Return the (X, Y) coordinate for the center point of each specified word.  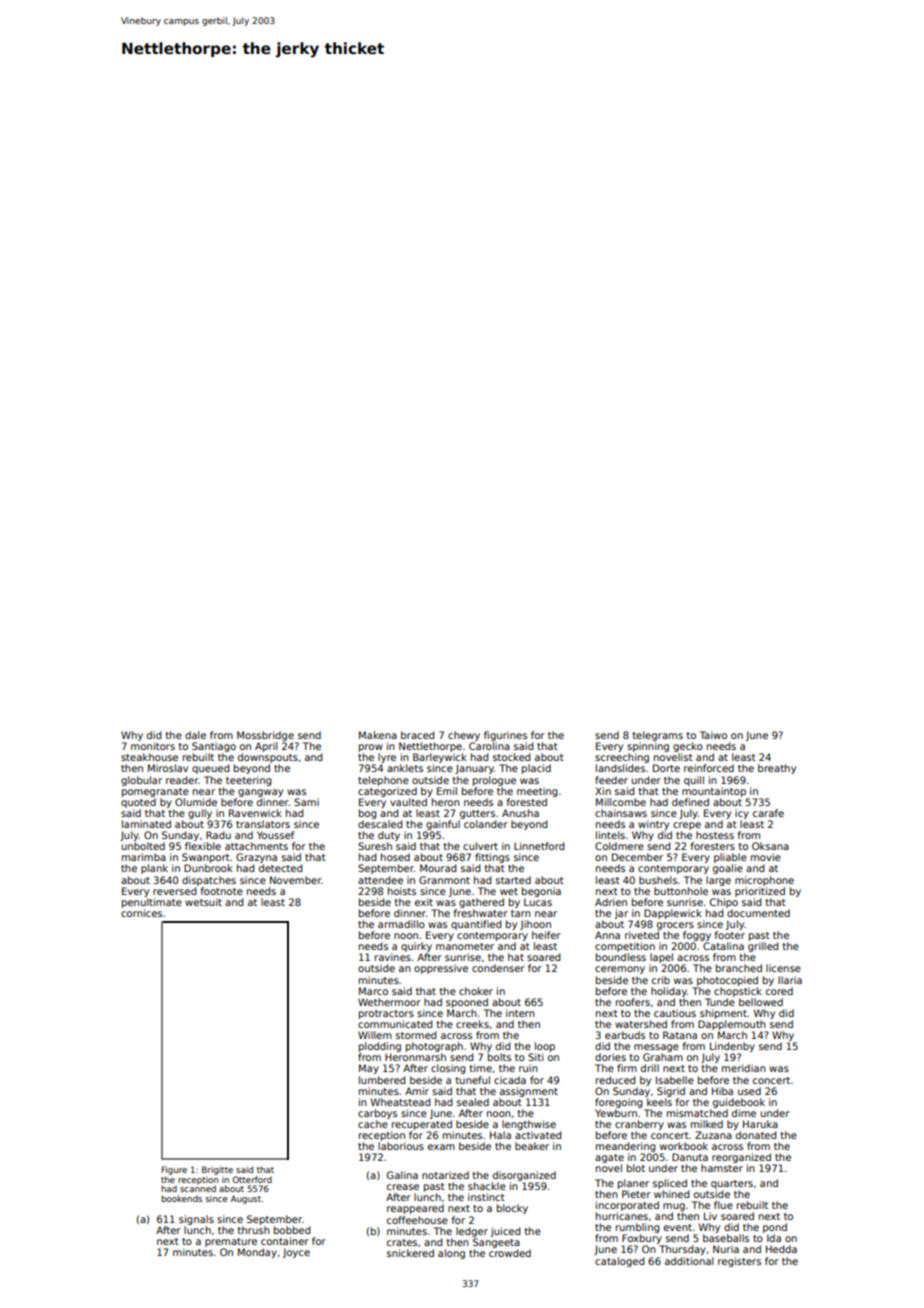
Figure (174, 1170)
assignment (529, 1092)
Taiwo (713, 735)
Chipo (724, 903)
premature (231, 1242)
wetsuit (203, 902)
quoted (138, 803)
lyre (387, 758)
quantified (476, 925)
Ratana (680, 1035)
